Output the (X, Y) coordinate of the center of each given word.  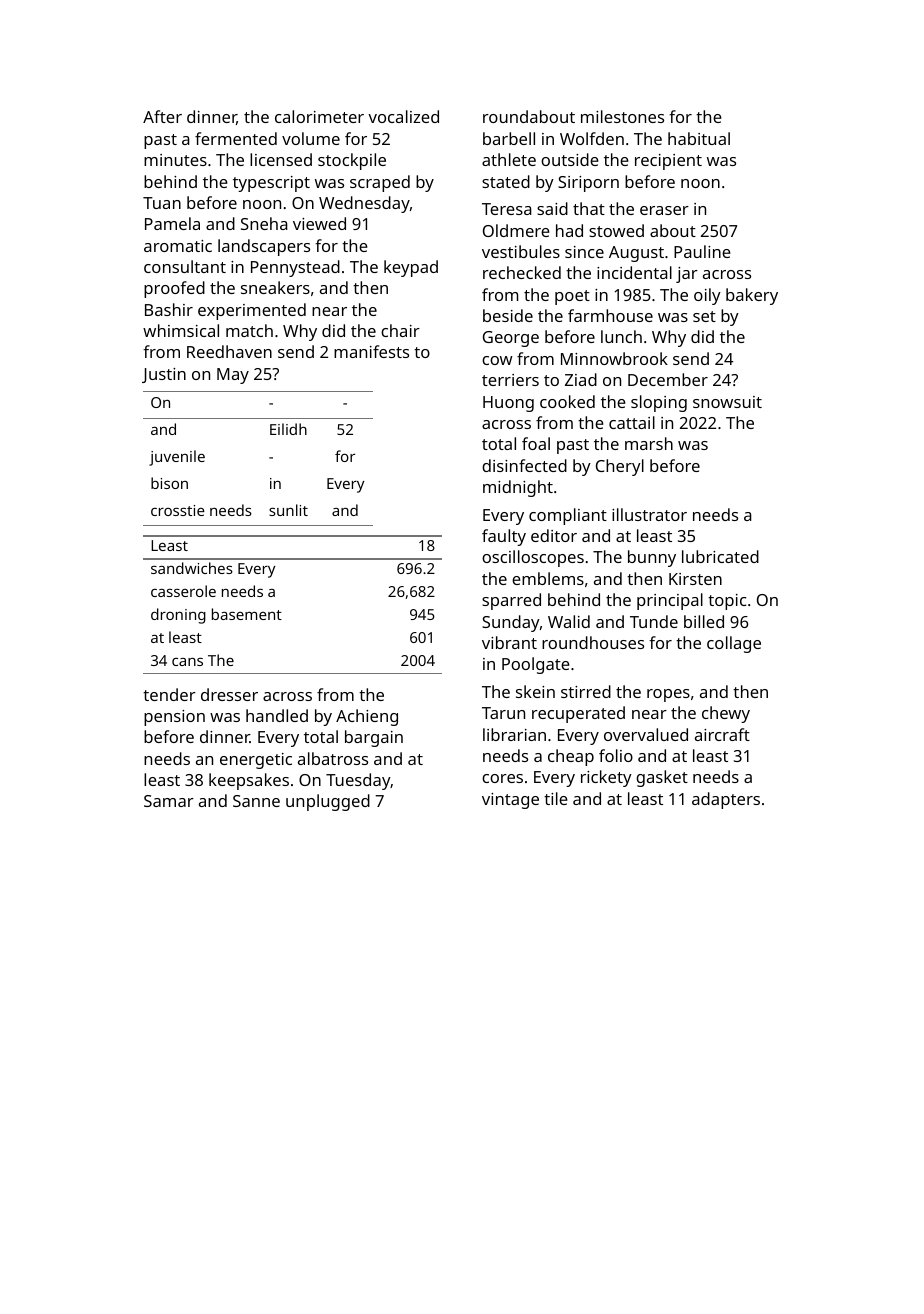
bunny (652, 558)
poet (572, 297)
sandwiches (192, 568)
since (584, 252)
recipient (668, 162)
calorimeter (319, 116)
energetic (256, 761)
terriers (510, 380)
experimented (252, 311)
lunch (621, 336)
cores (502, 778)
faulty (504, 537)
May (233, 376)
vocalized (403, 116)
